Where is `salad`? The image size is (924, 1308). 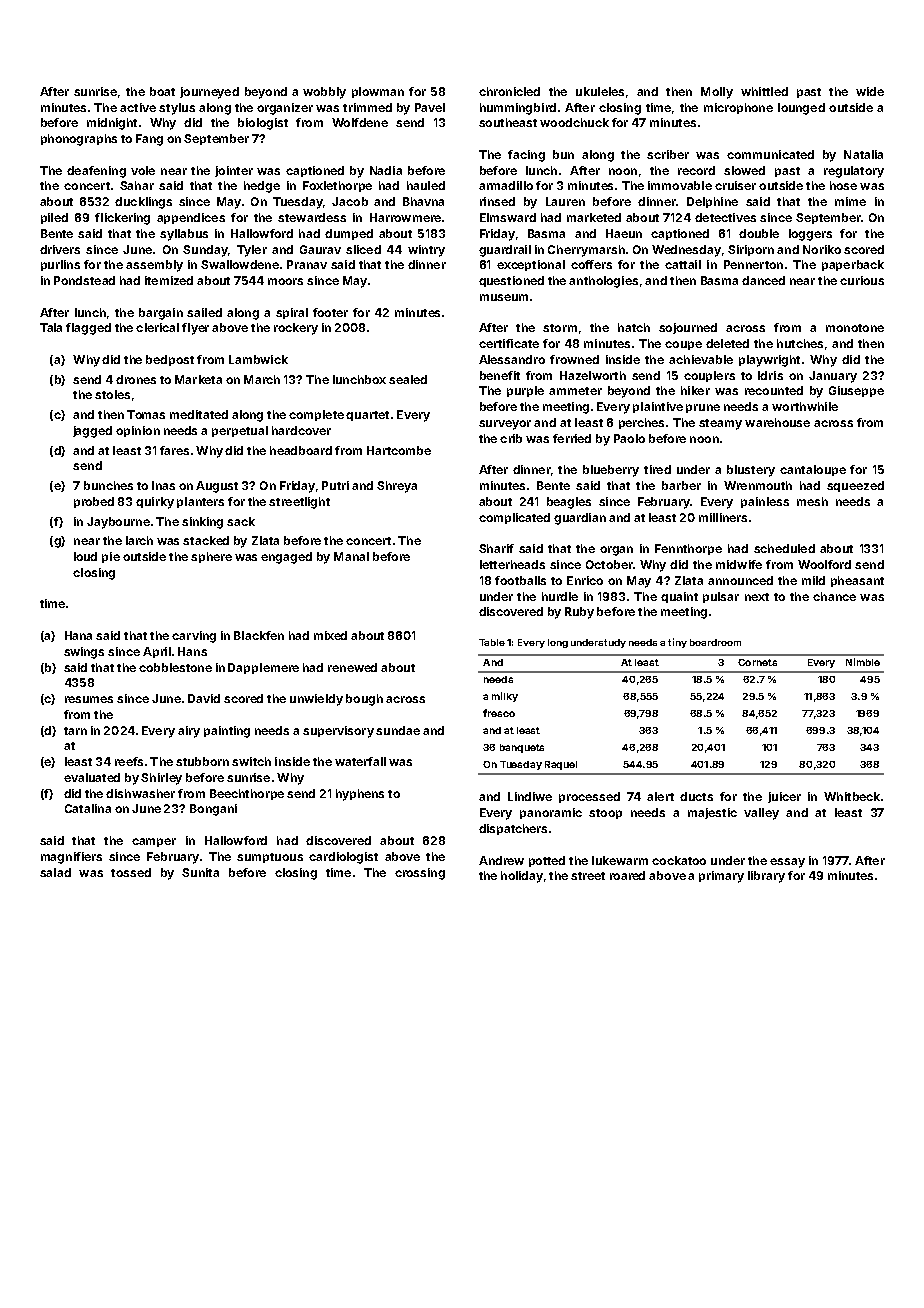 salad is located at coordinates (55, 872).
